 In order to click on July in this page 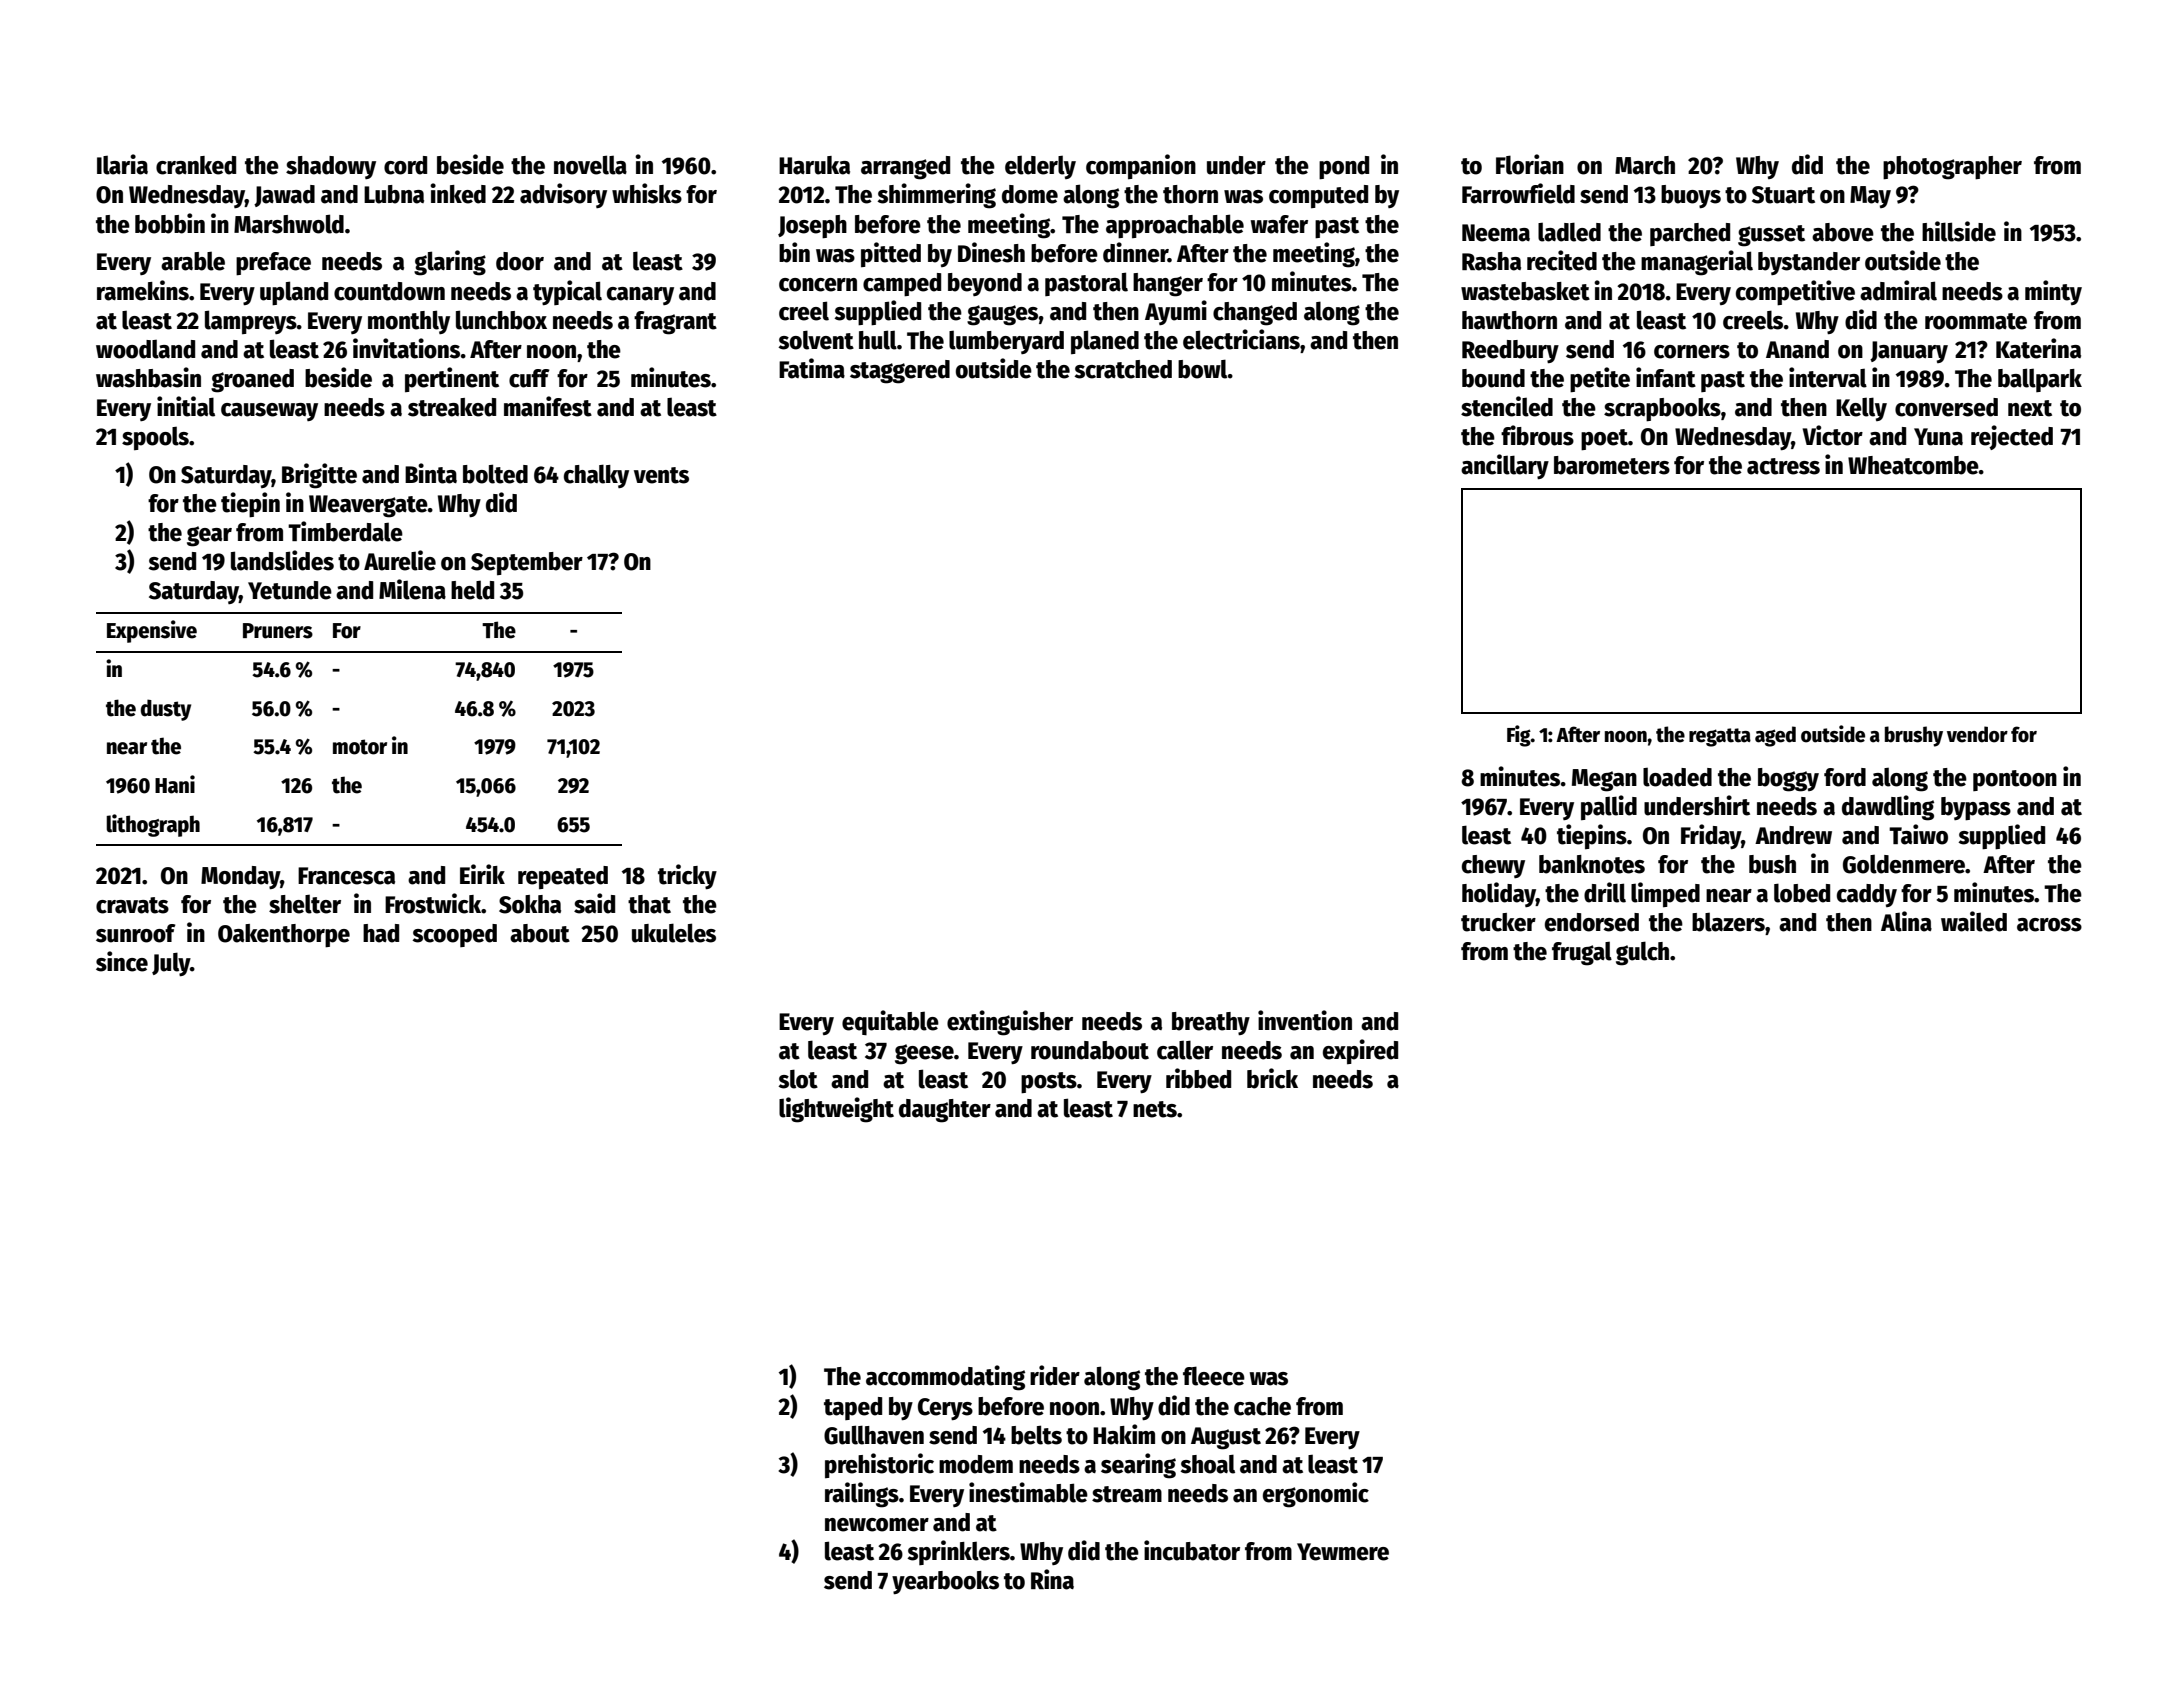, I will do `click(171, 964)`.
